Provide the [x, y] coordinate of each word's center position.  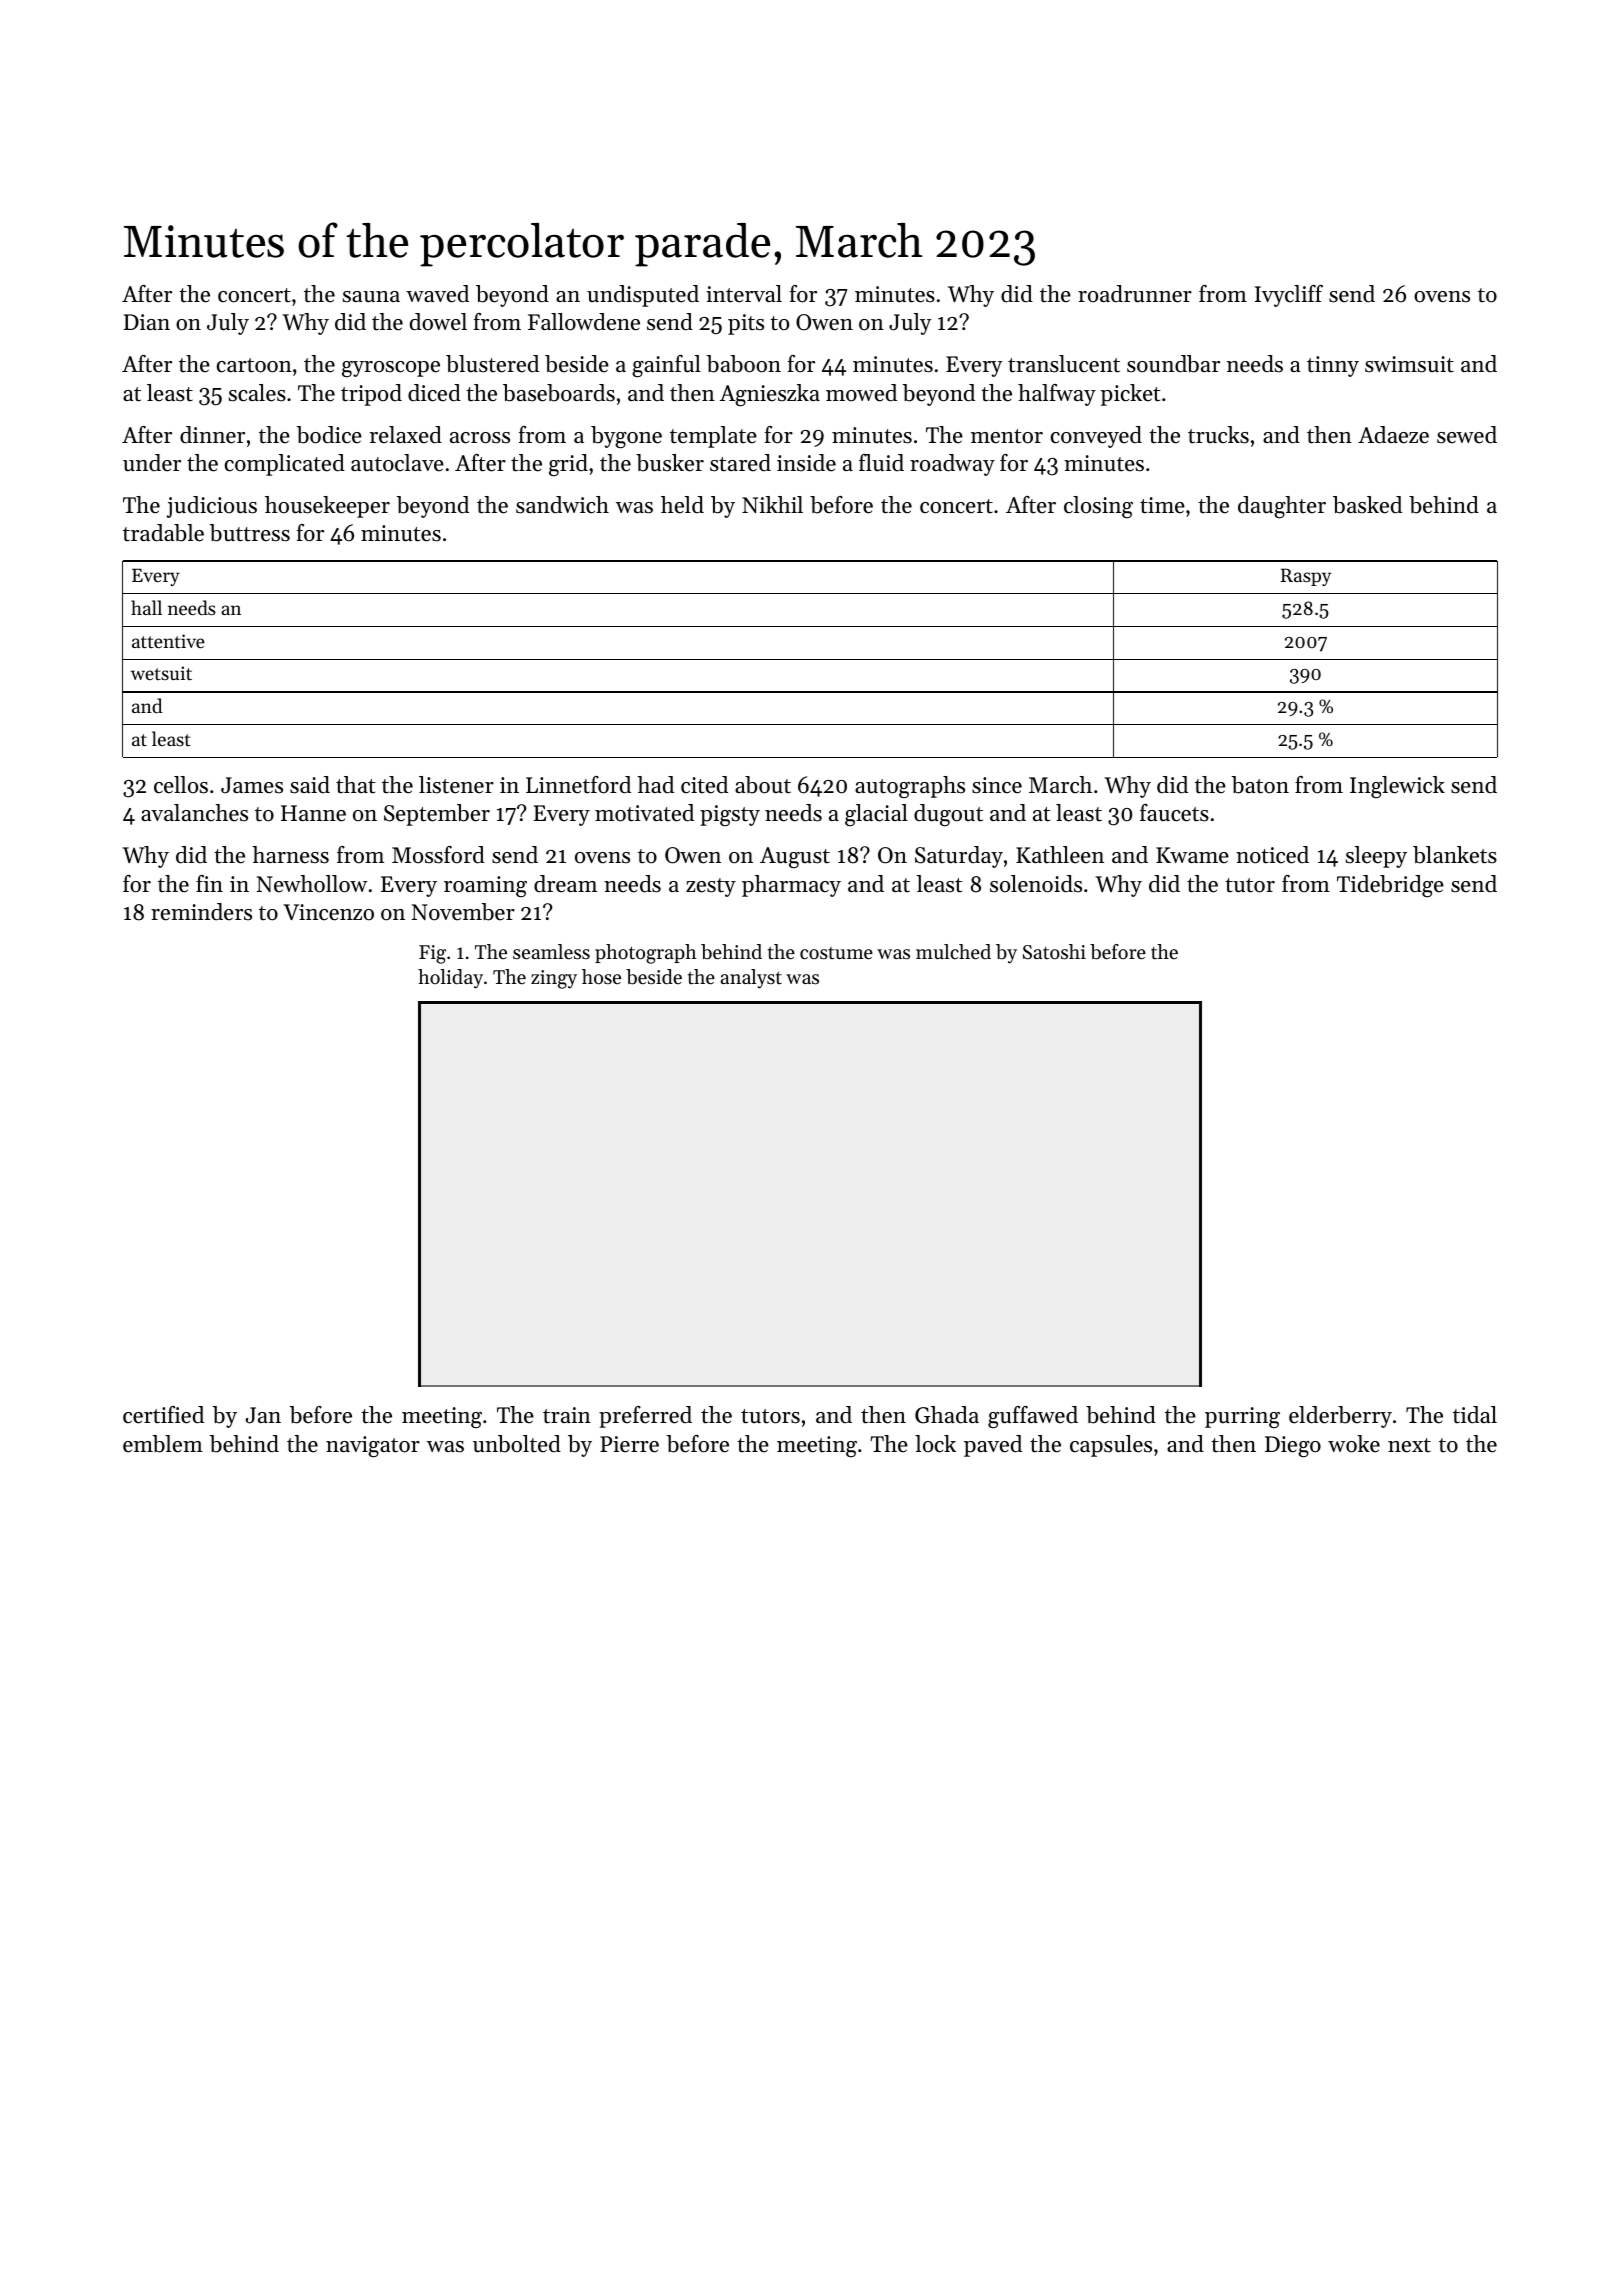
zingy [554, 979]
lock [935, 1444]
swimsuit [1409, 364]
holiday [450, 979]
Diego [1293, 1446]
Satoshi [1054, 952]
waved [437, 294]
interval [744, 294]
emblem [163, 1444]
